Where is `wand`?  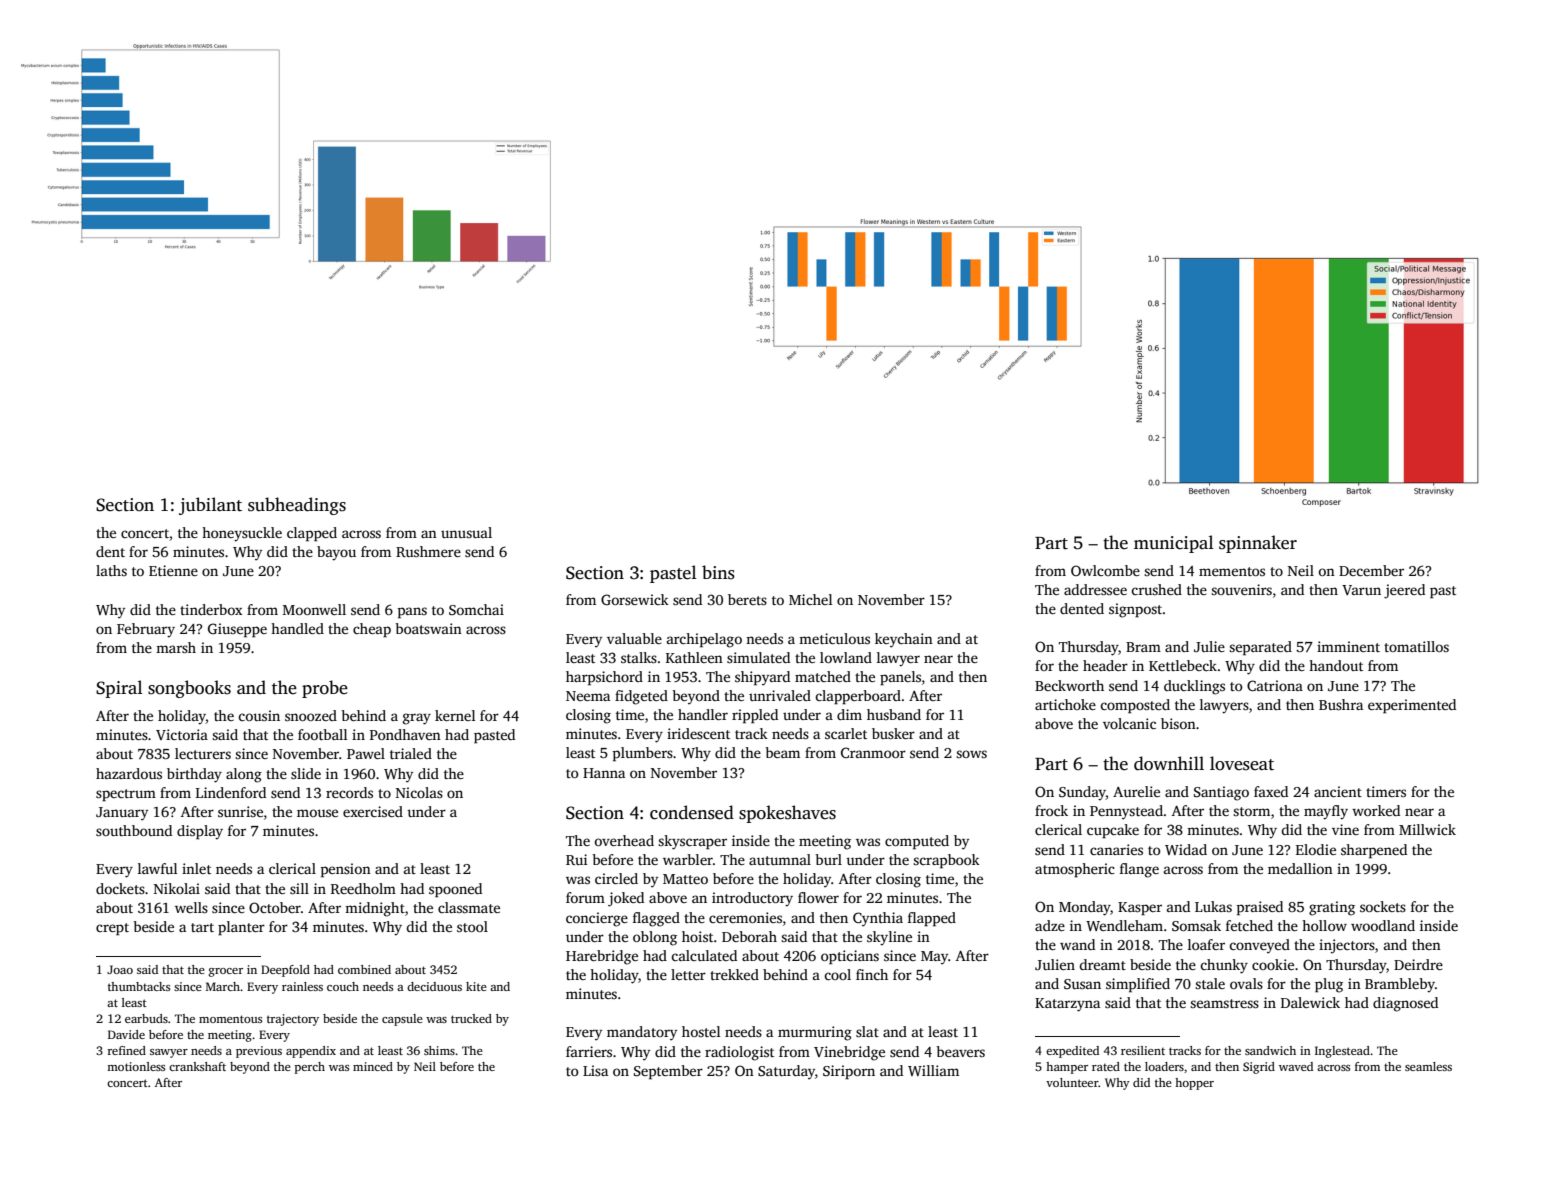
wand is located at coordinates (1077, 944).
